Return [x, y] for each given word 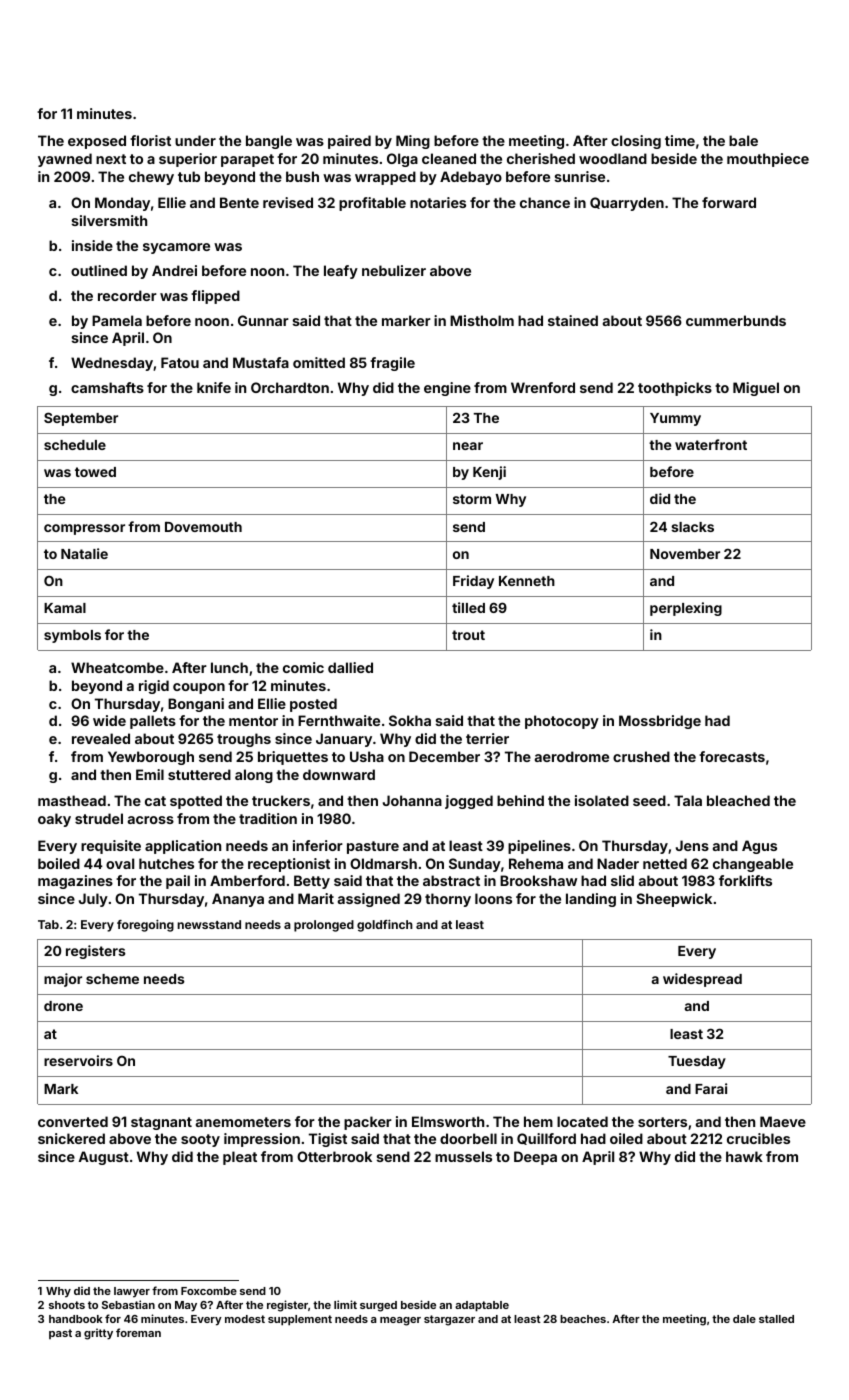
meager [400, 1321]
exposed [97, 142]
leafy [341, 272]
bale [743, 140]
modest [245, 1319]
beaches [583, 1319]
